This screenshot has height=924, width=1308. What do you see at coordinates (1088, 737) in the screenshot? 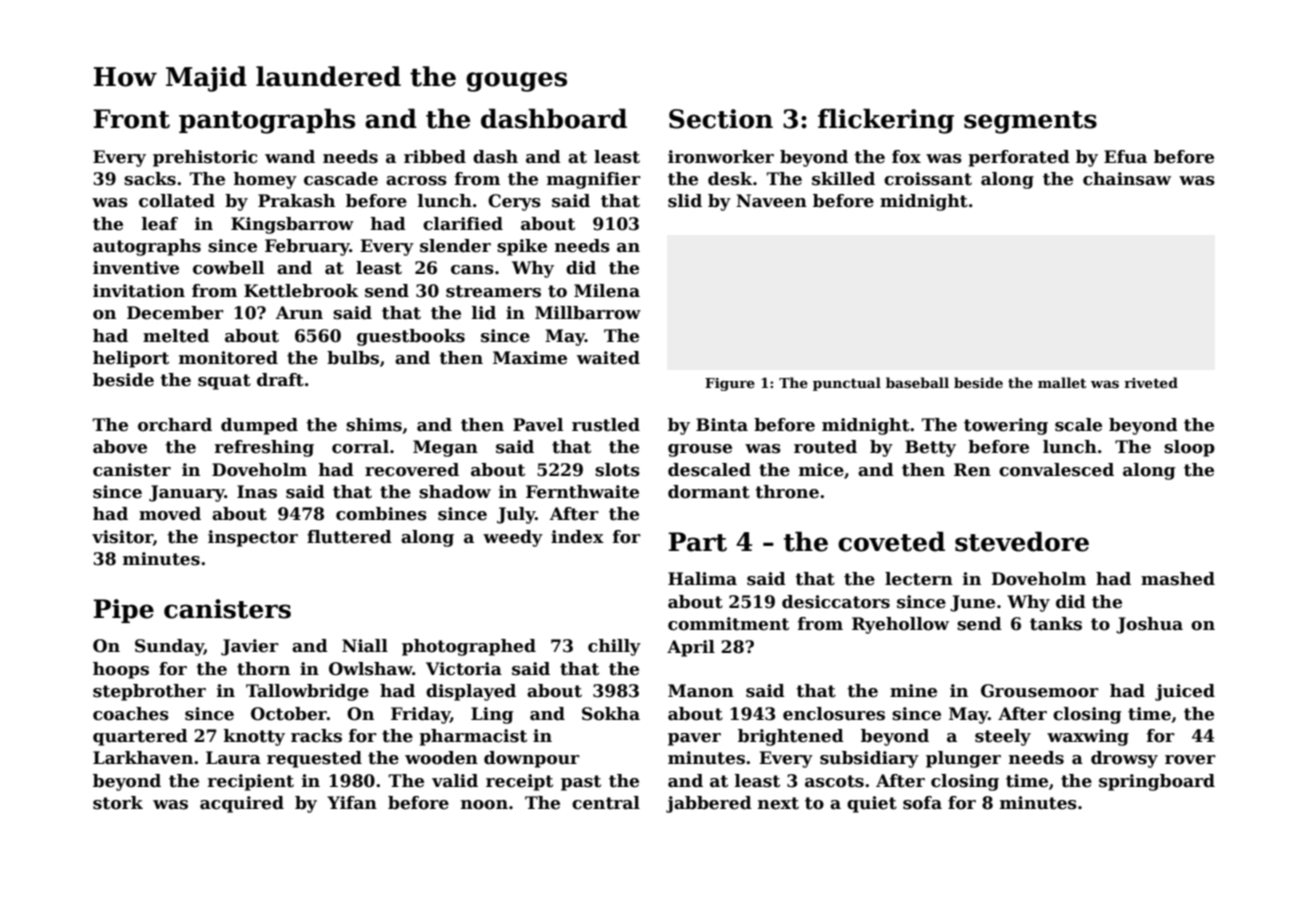
I see `waxwing` at bounding box center [1088, 737].
